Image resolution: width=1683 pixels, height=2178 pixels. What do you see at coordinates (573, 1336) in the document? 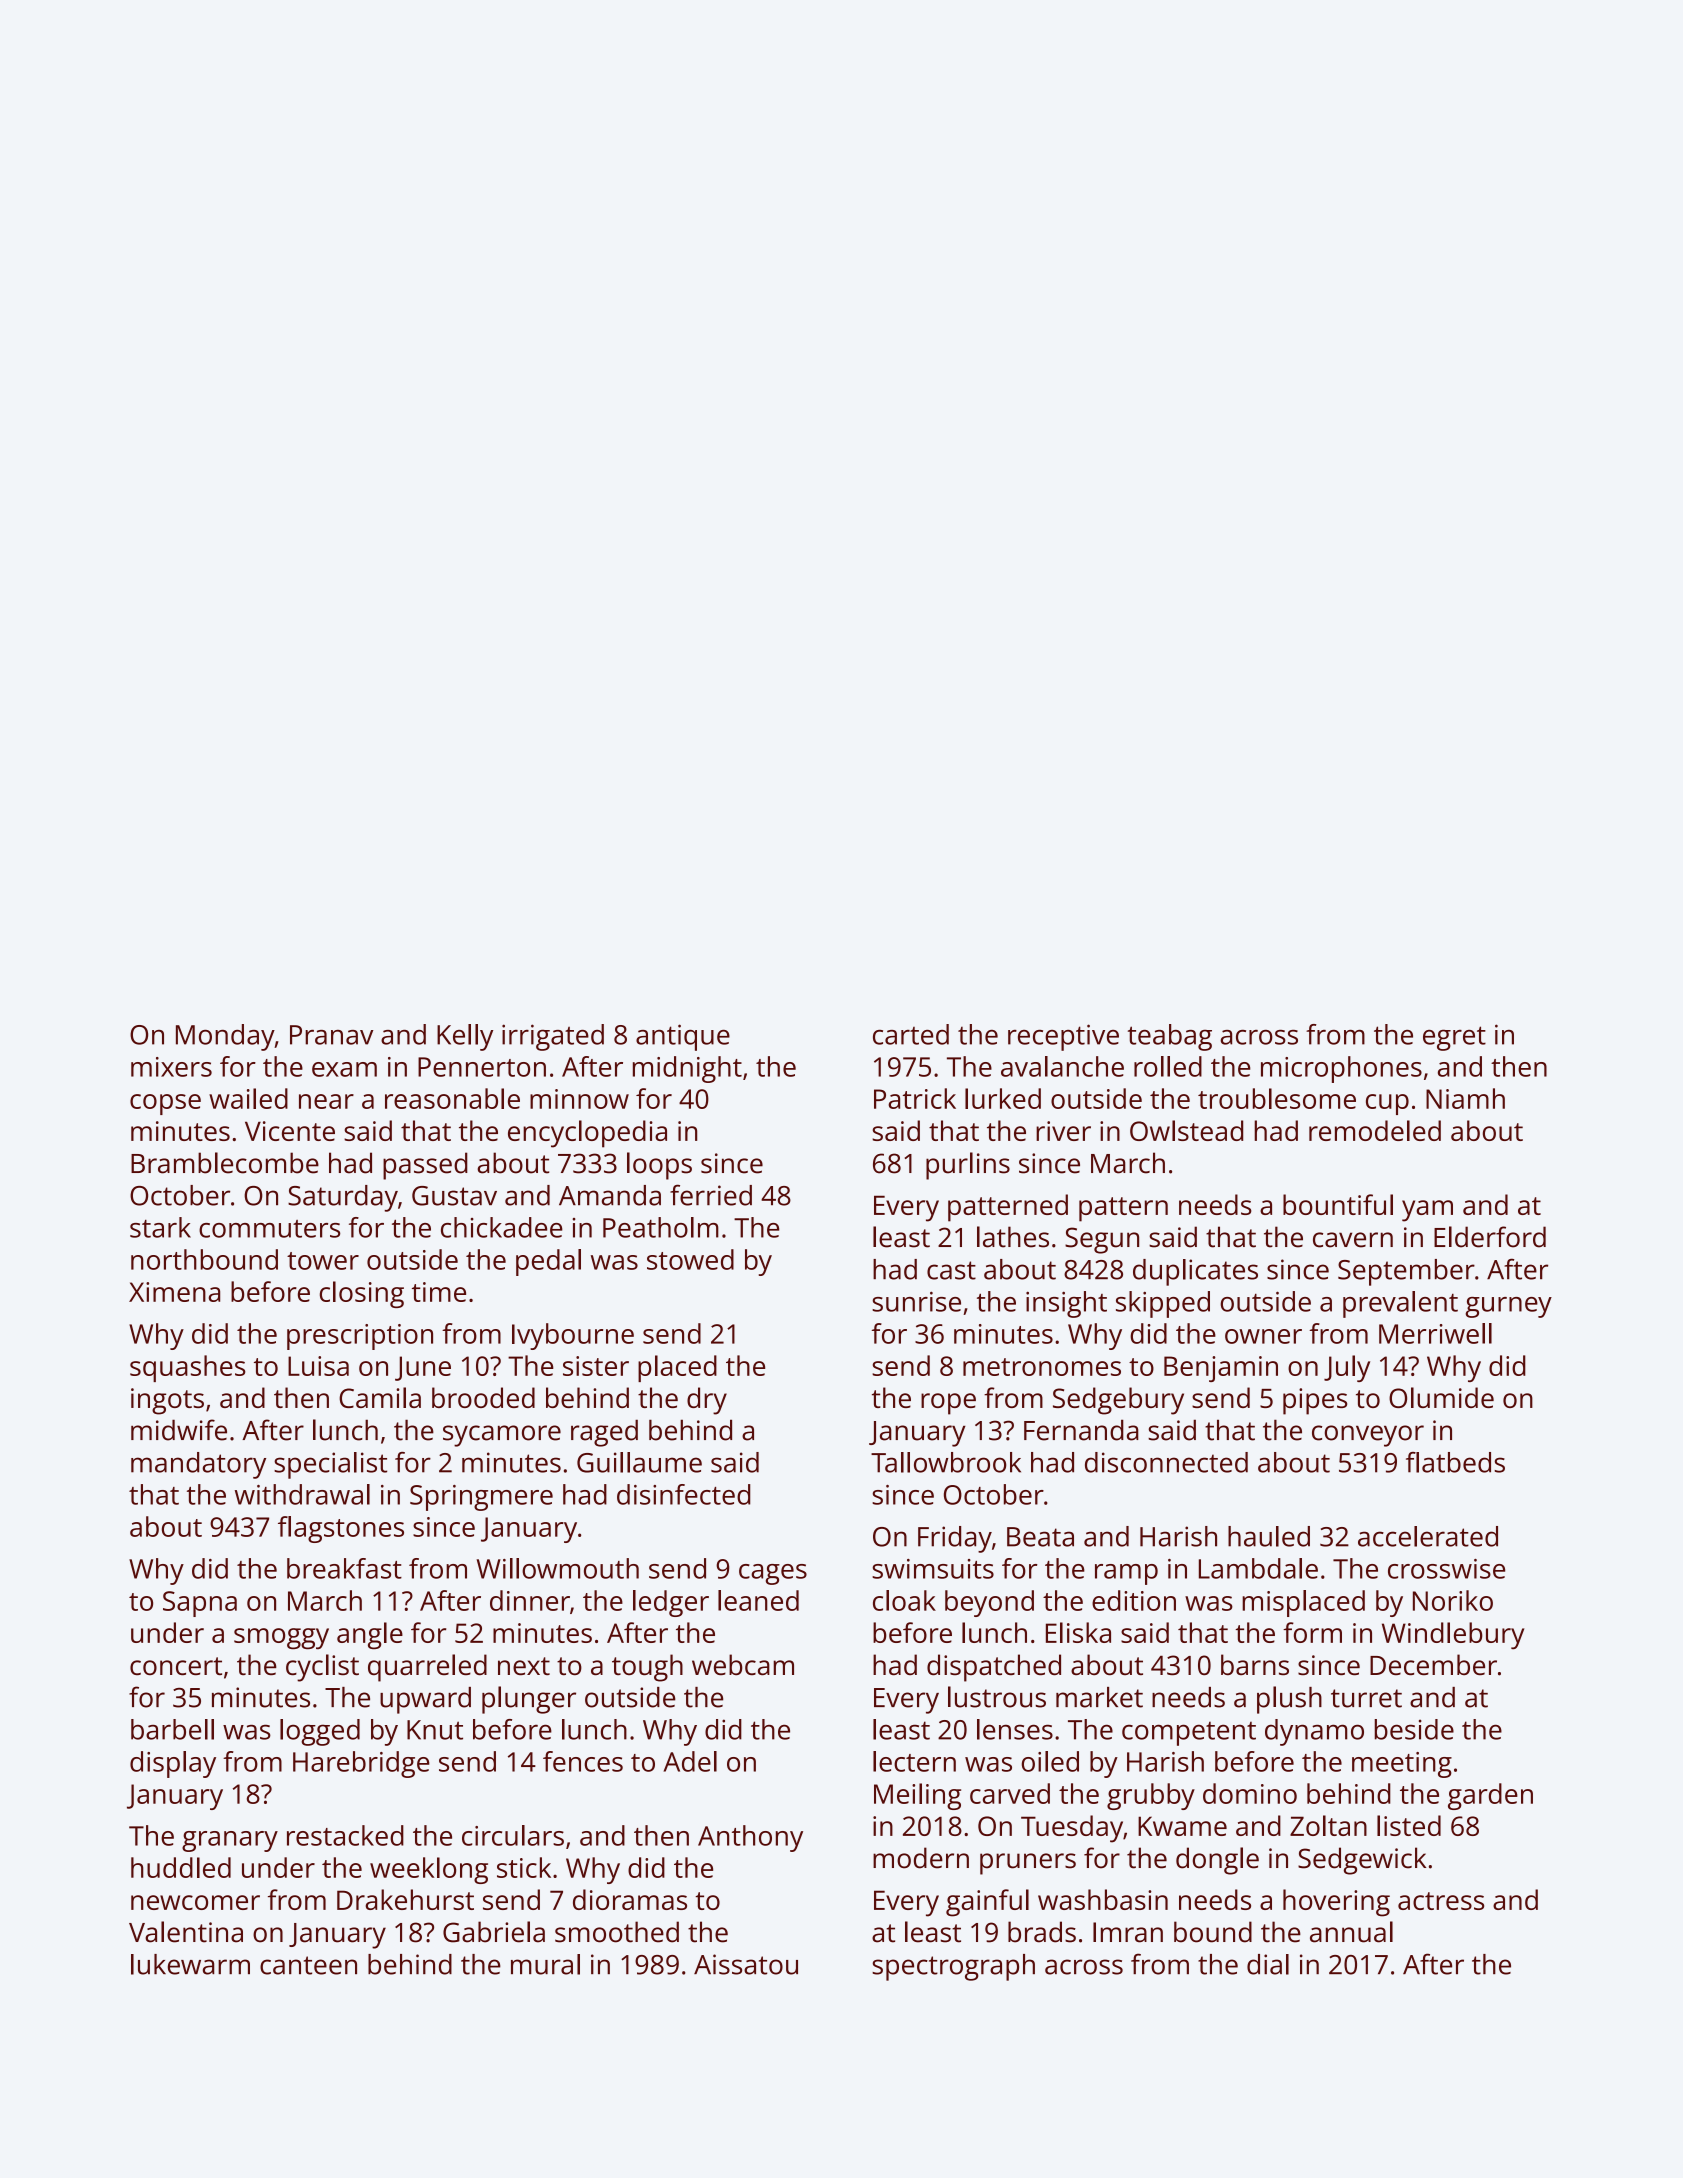
I see `Ivybourne` at bounding box center [573, 1336].
